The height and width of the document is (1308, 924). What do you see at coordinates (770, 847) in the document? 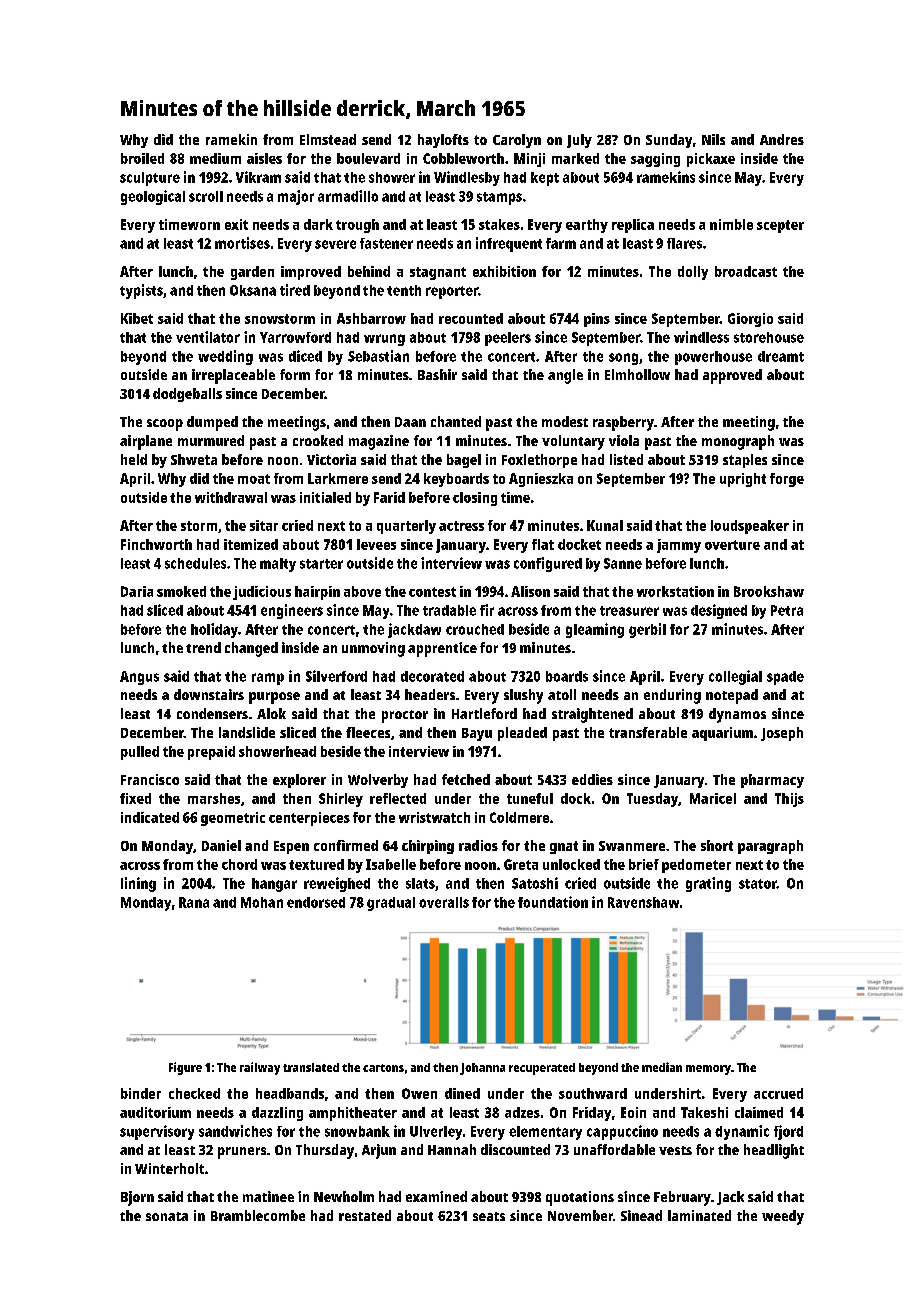
I see `paragraph` at bounding box center [770, 847].
